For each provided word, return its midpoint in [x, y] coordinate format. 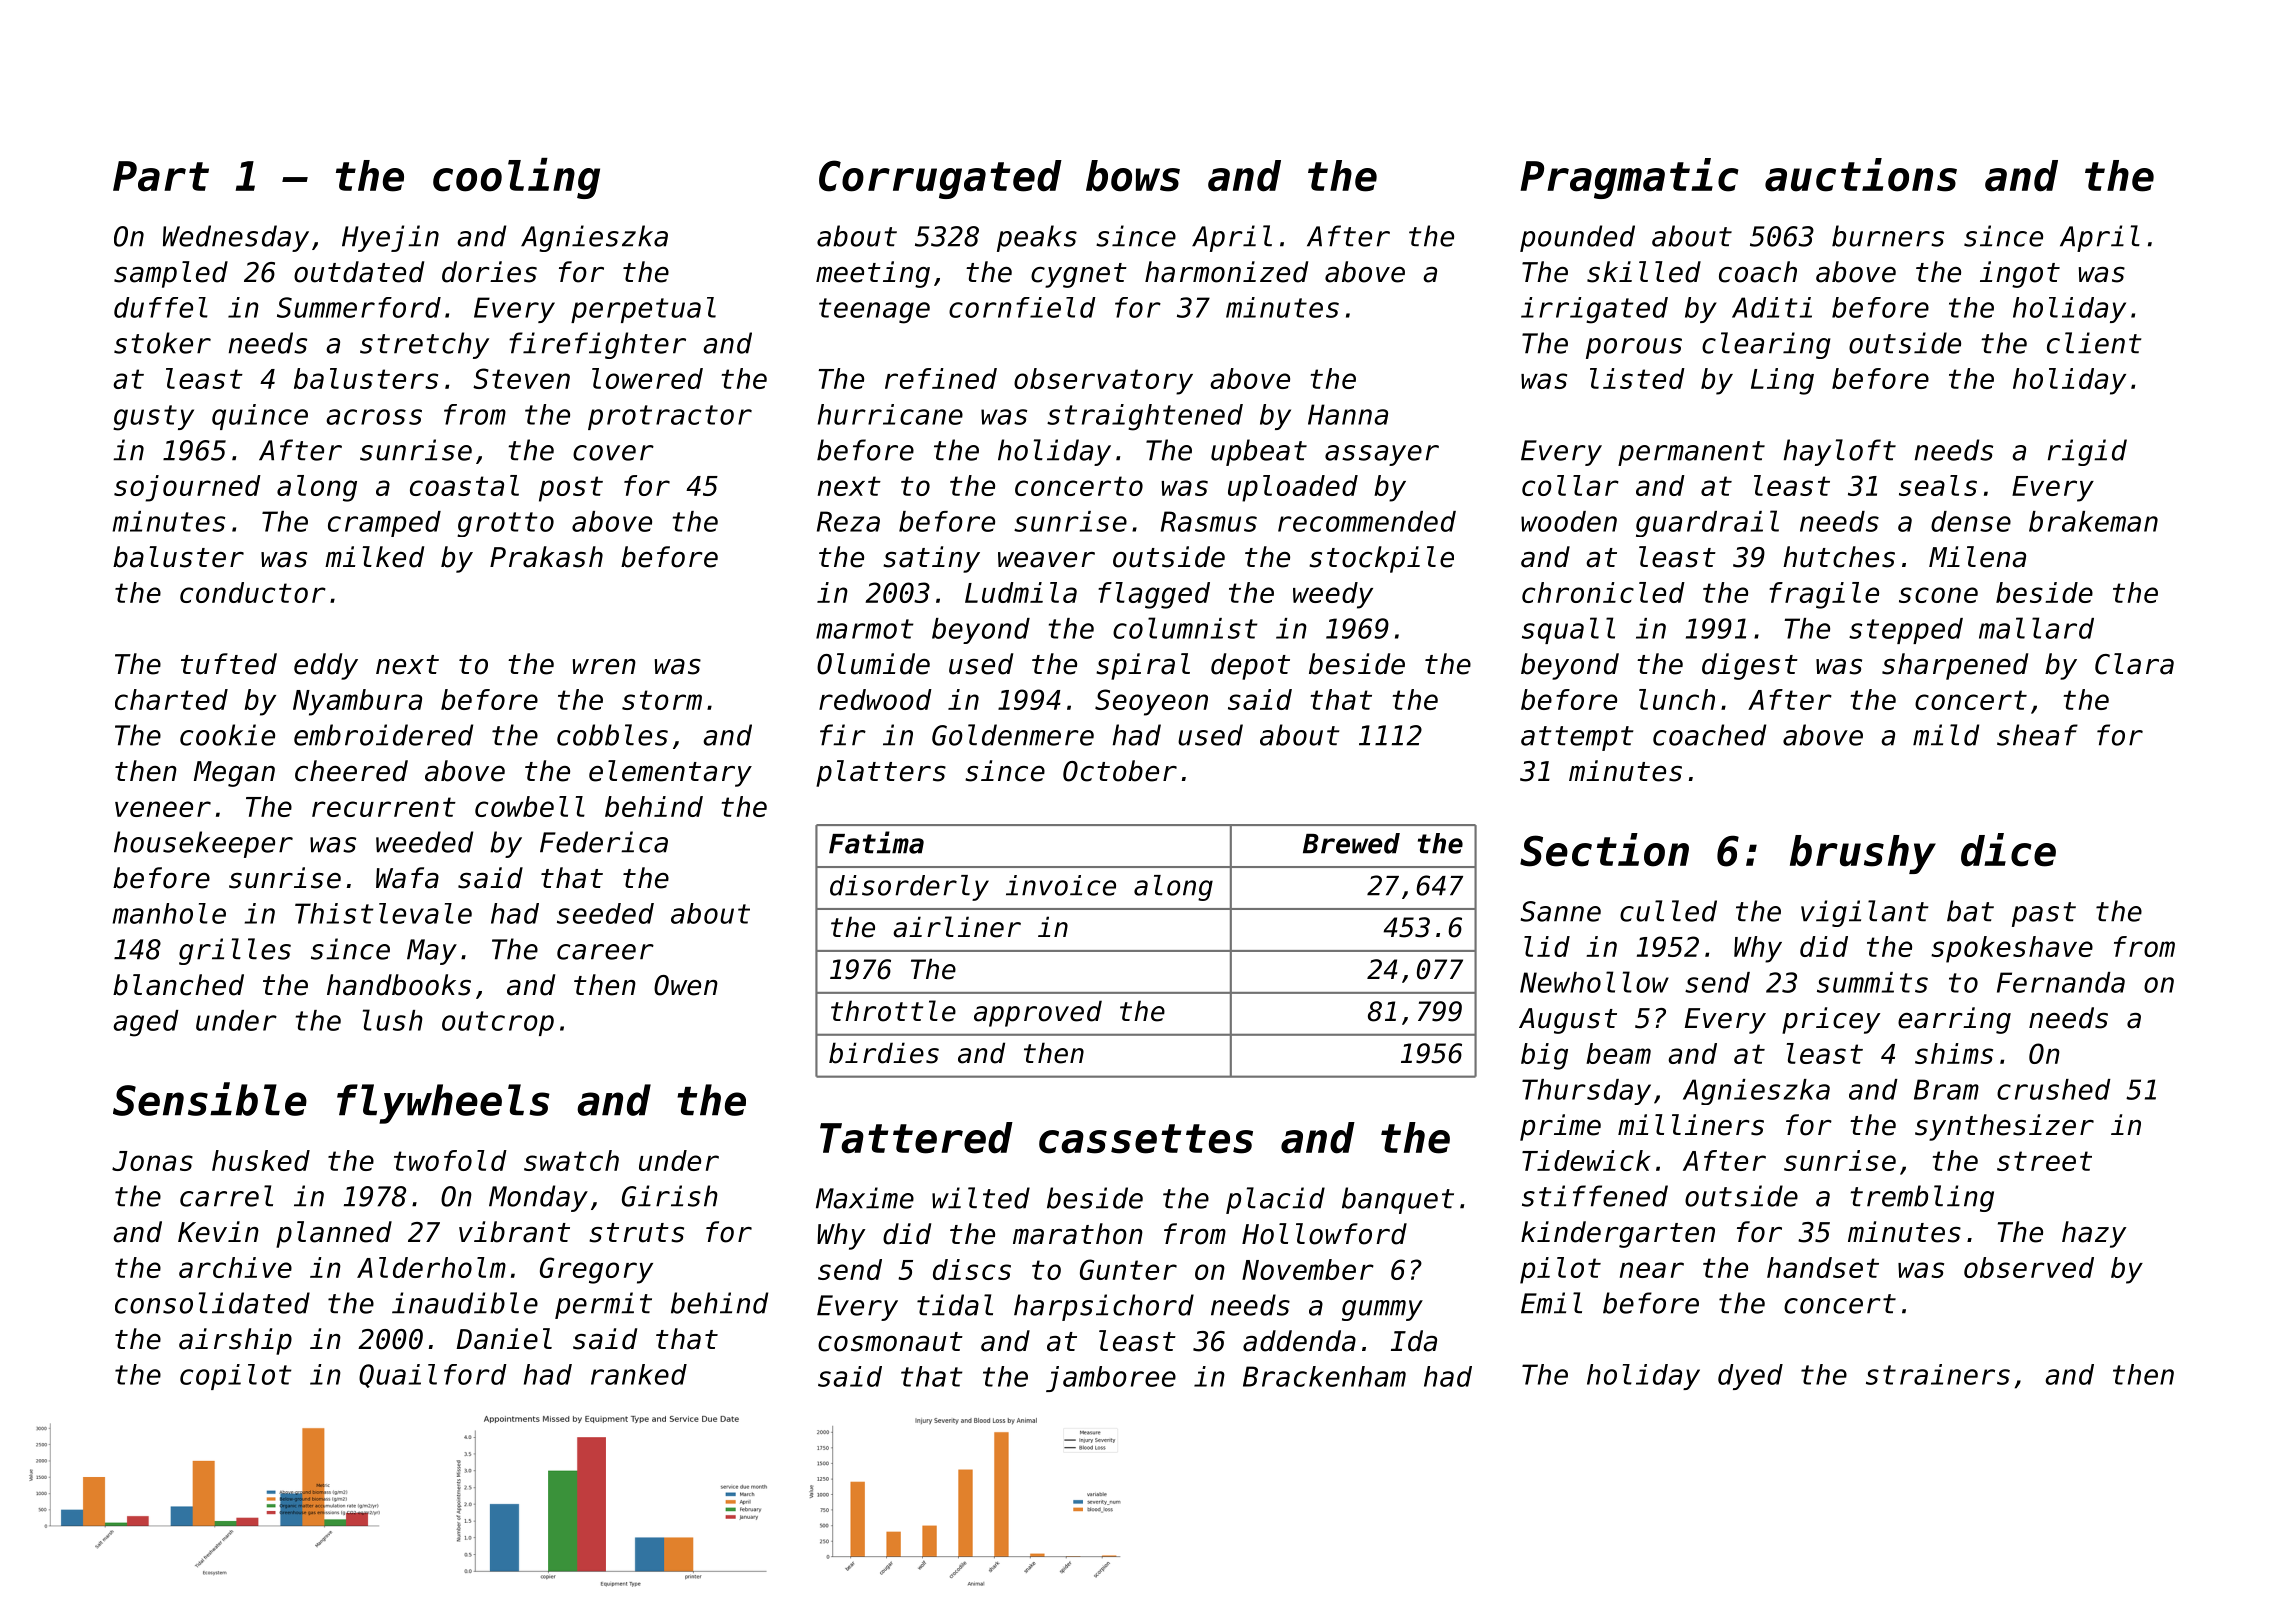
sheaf [2037, 735]
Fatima [876, 842]
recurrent [384, 807]
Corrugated [940, 179]
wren [604, 667]
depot [1250, 666]
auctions [1861, 175]
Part [161, 176]
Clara [2134, 664]
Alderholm [431, 1267]
